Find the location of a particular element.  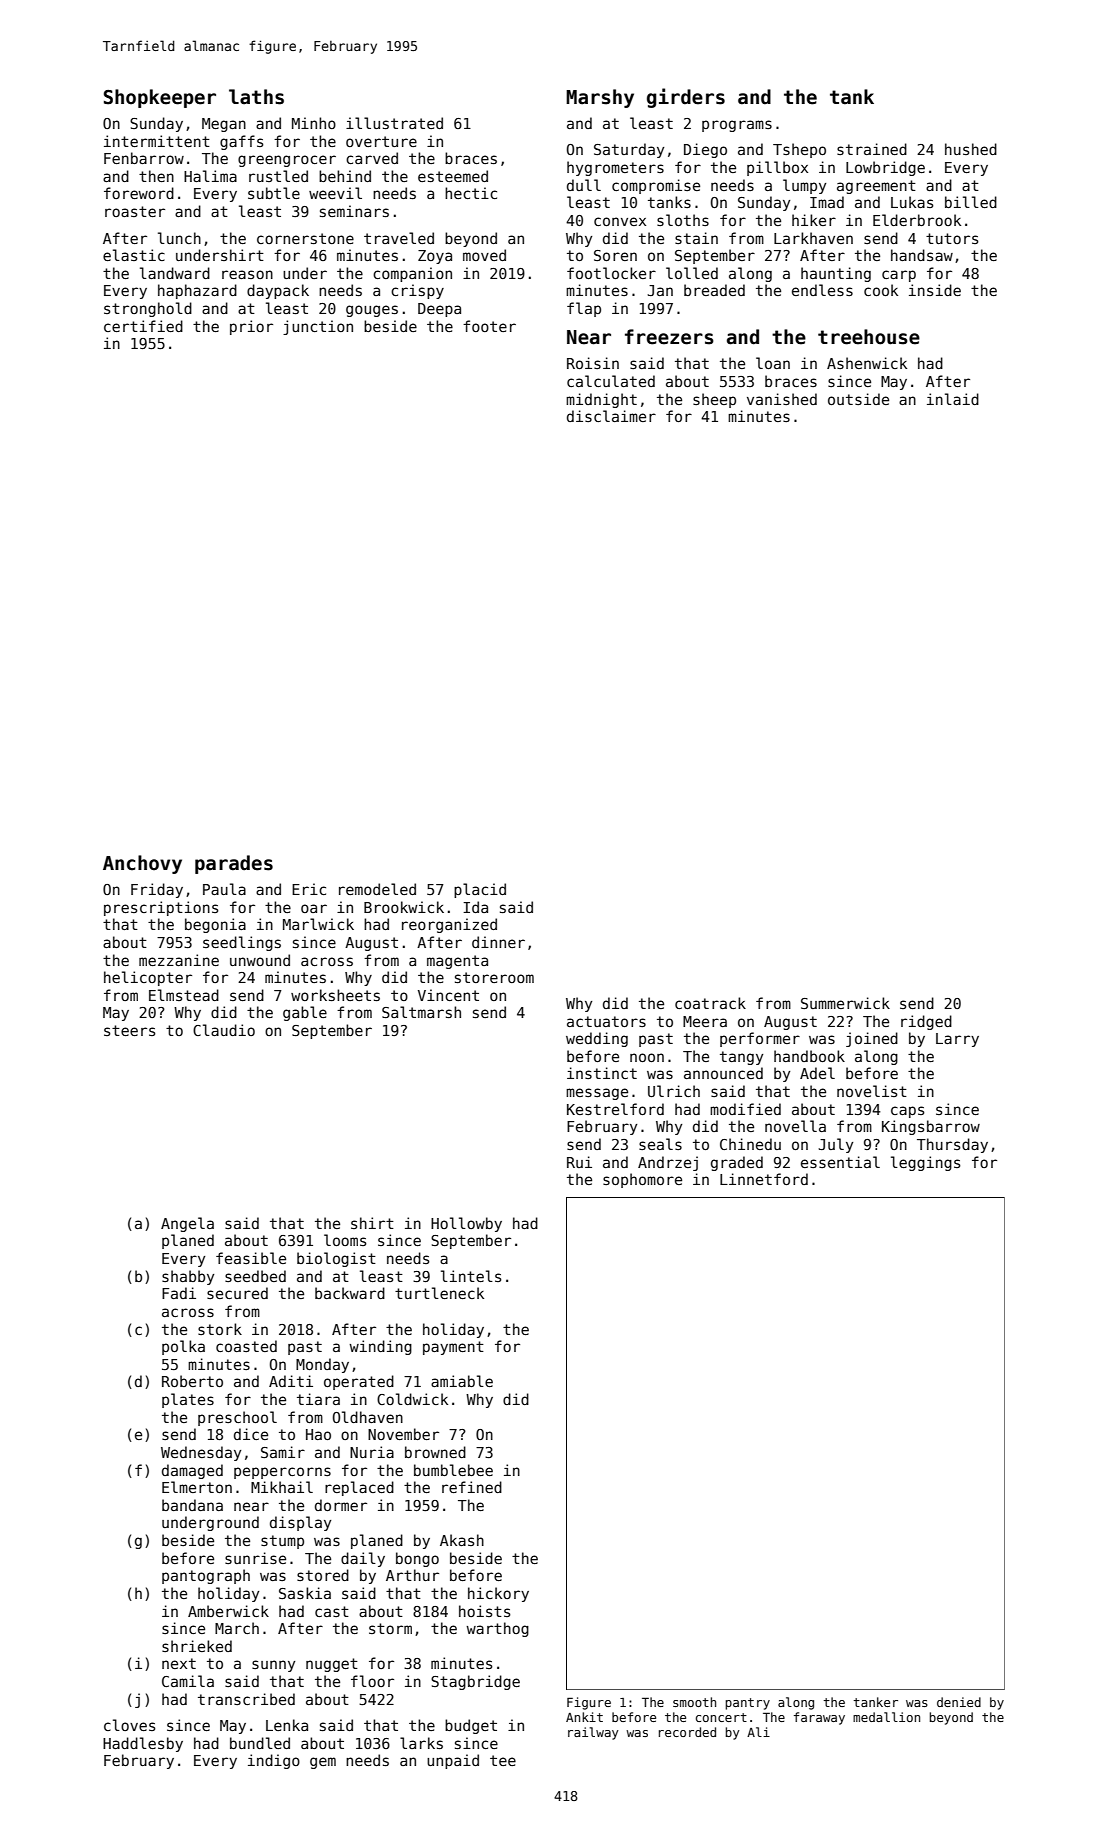

Shopkeeper is located at coordinates (160, 98).
